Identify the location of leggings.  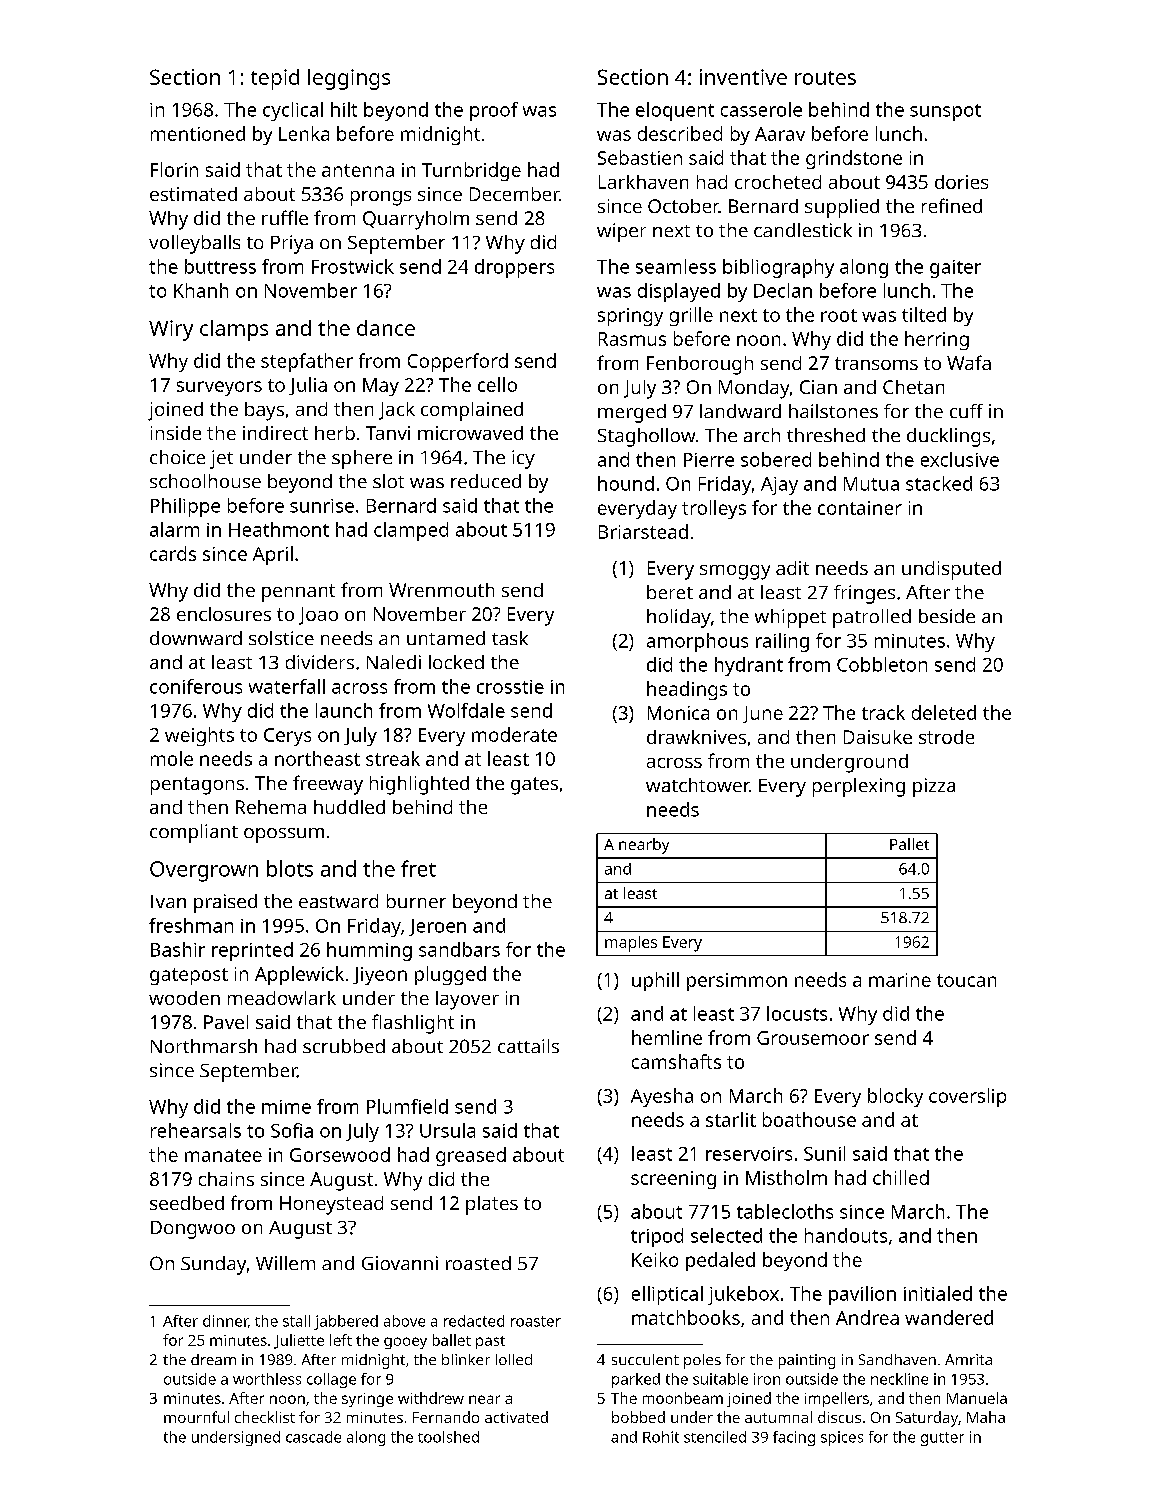
(349, 79).
